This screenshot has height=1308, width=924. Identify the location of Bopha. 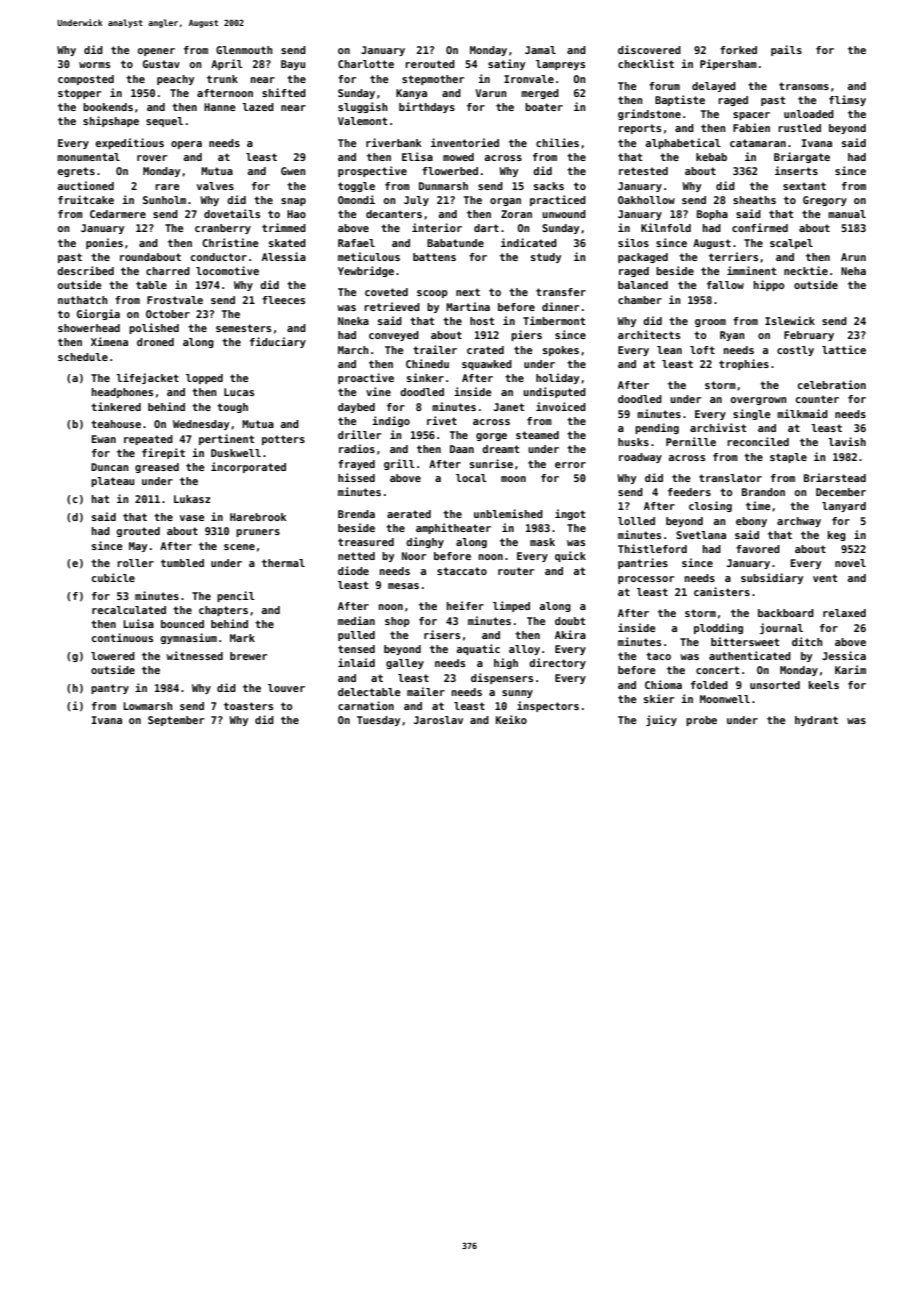
(712, 215).
